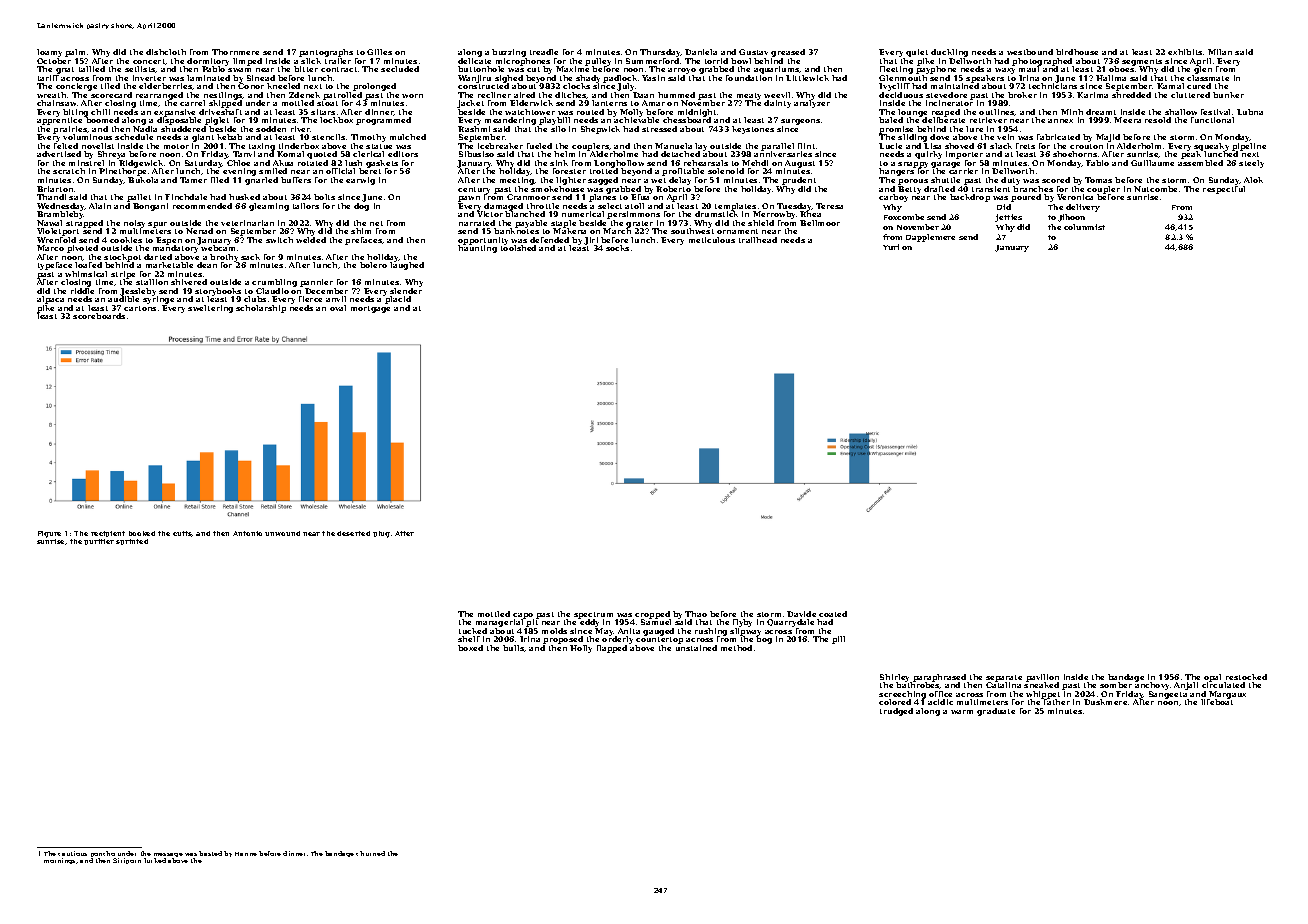  Describe the element at coordinates (1224, 190) in the page. I see `respectful` at that location.
